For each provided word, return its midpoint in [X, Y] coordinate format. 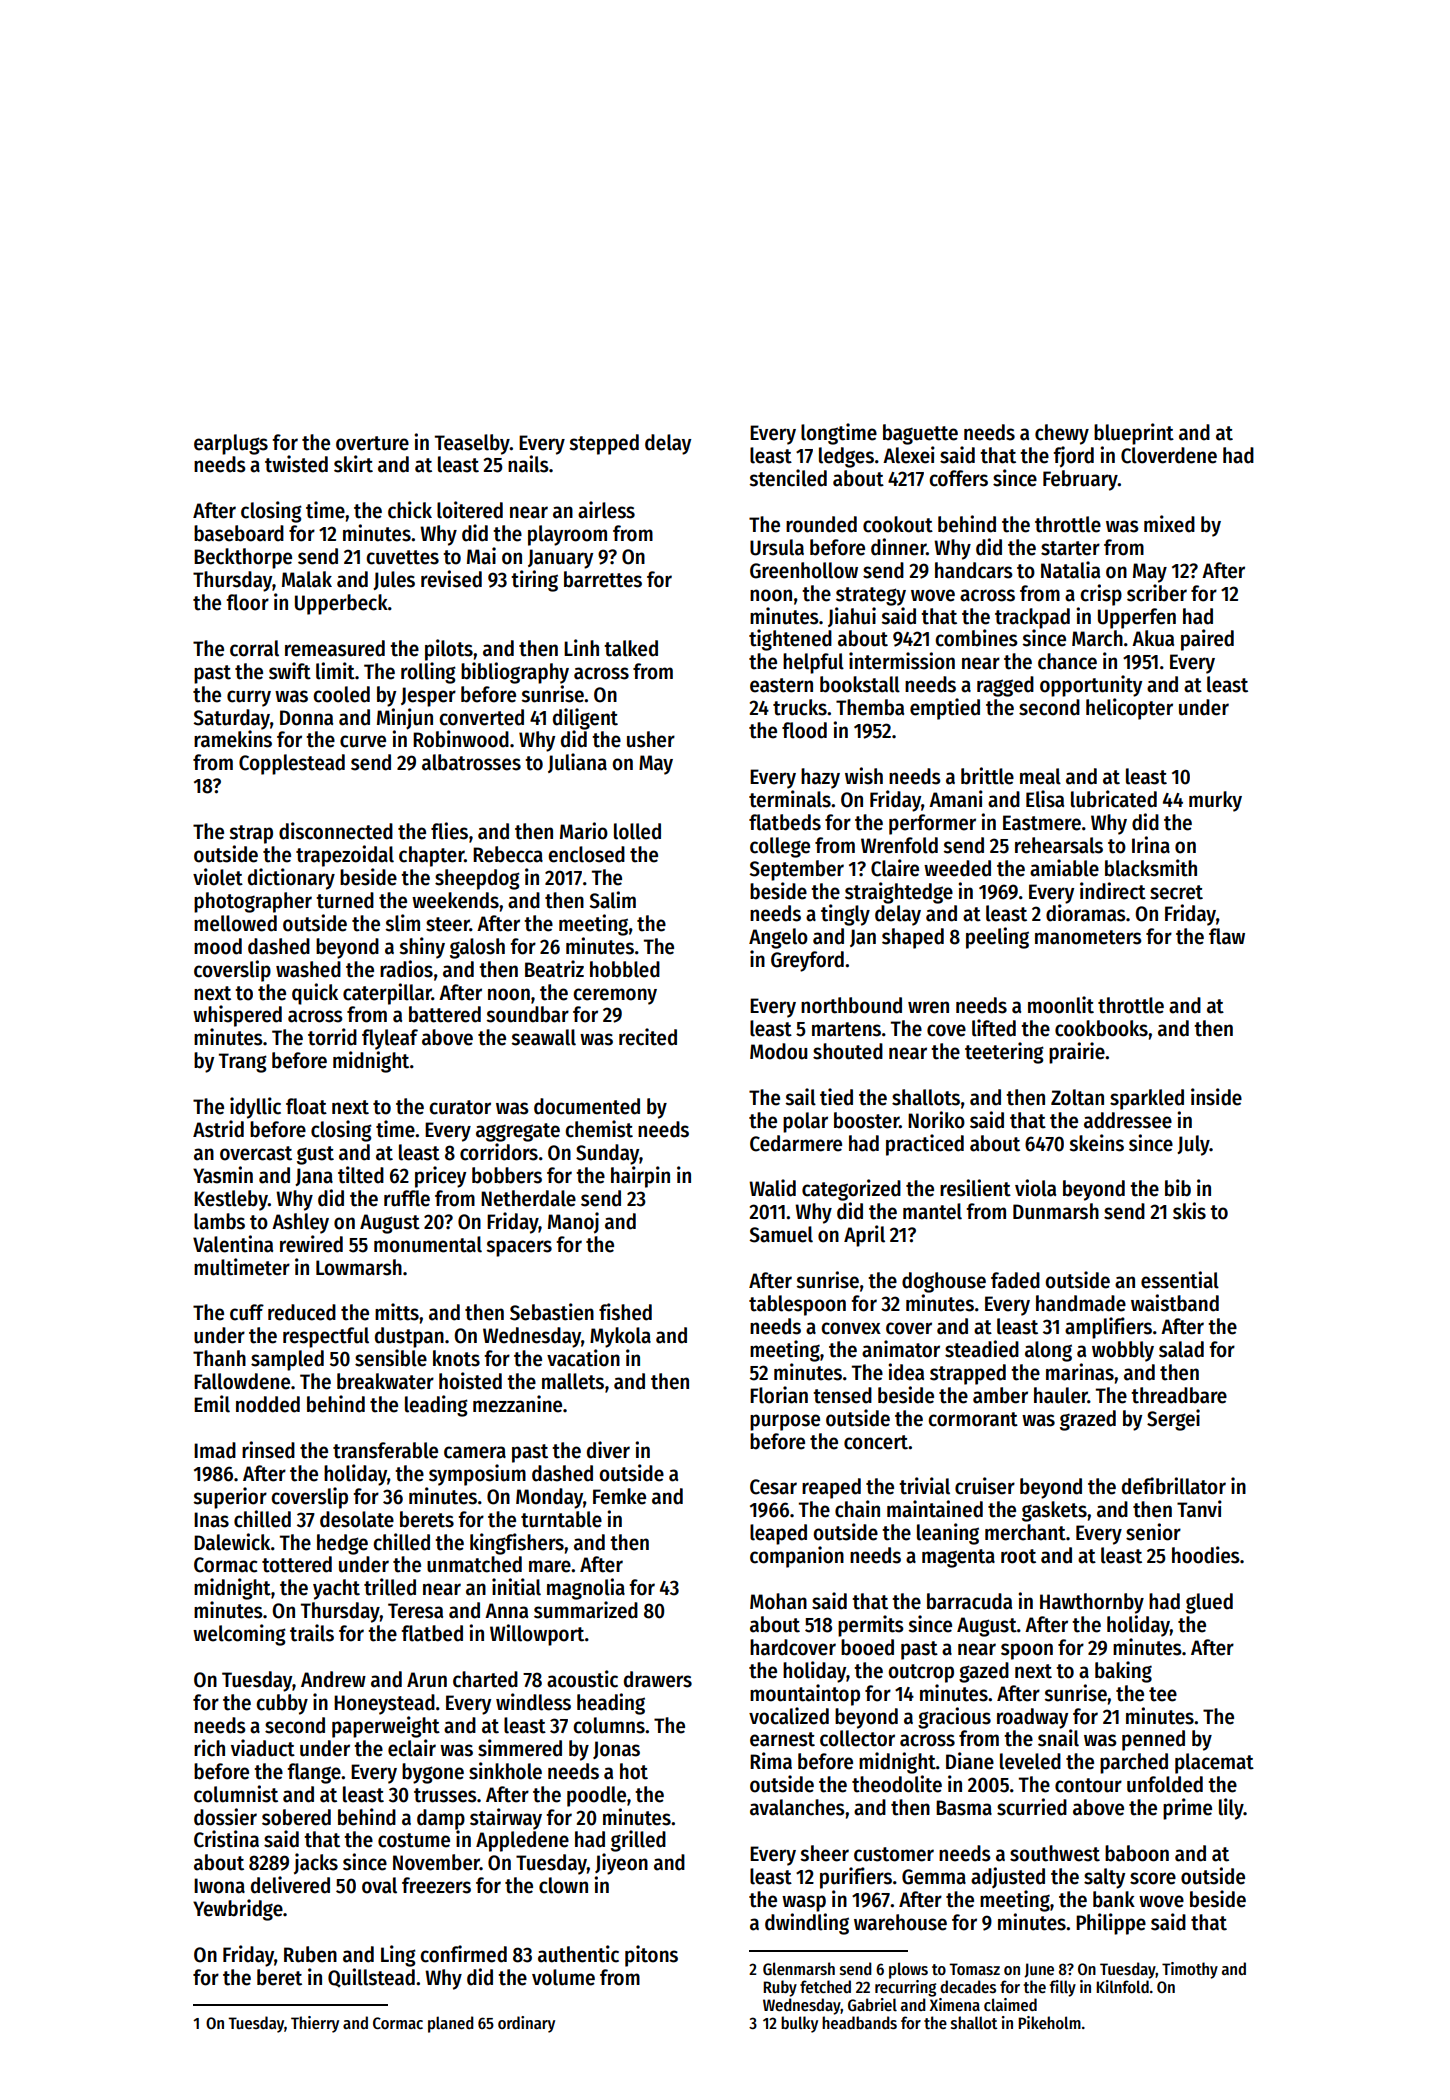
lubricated [1114, 799]
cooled [341, 694]
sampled [287, 1360]
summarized [586, 1610]
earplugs [231, 444]
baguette [920, 434]
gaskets [1054, 1511]
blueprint [1134, 434]
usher [651, 739]
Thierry [315, 2024]
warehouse [900, 1922]
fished [625, 1312]
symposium [477, 1475]
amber [1000, 1395]
